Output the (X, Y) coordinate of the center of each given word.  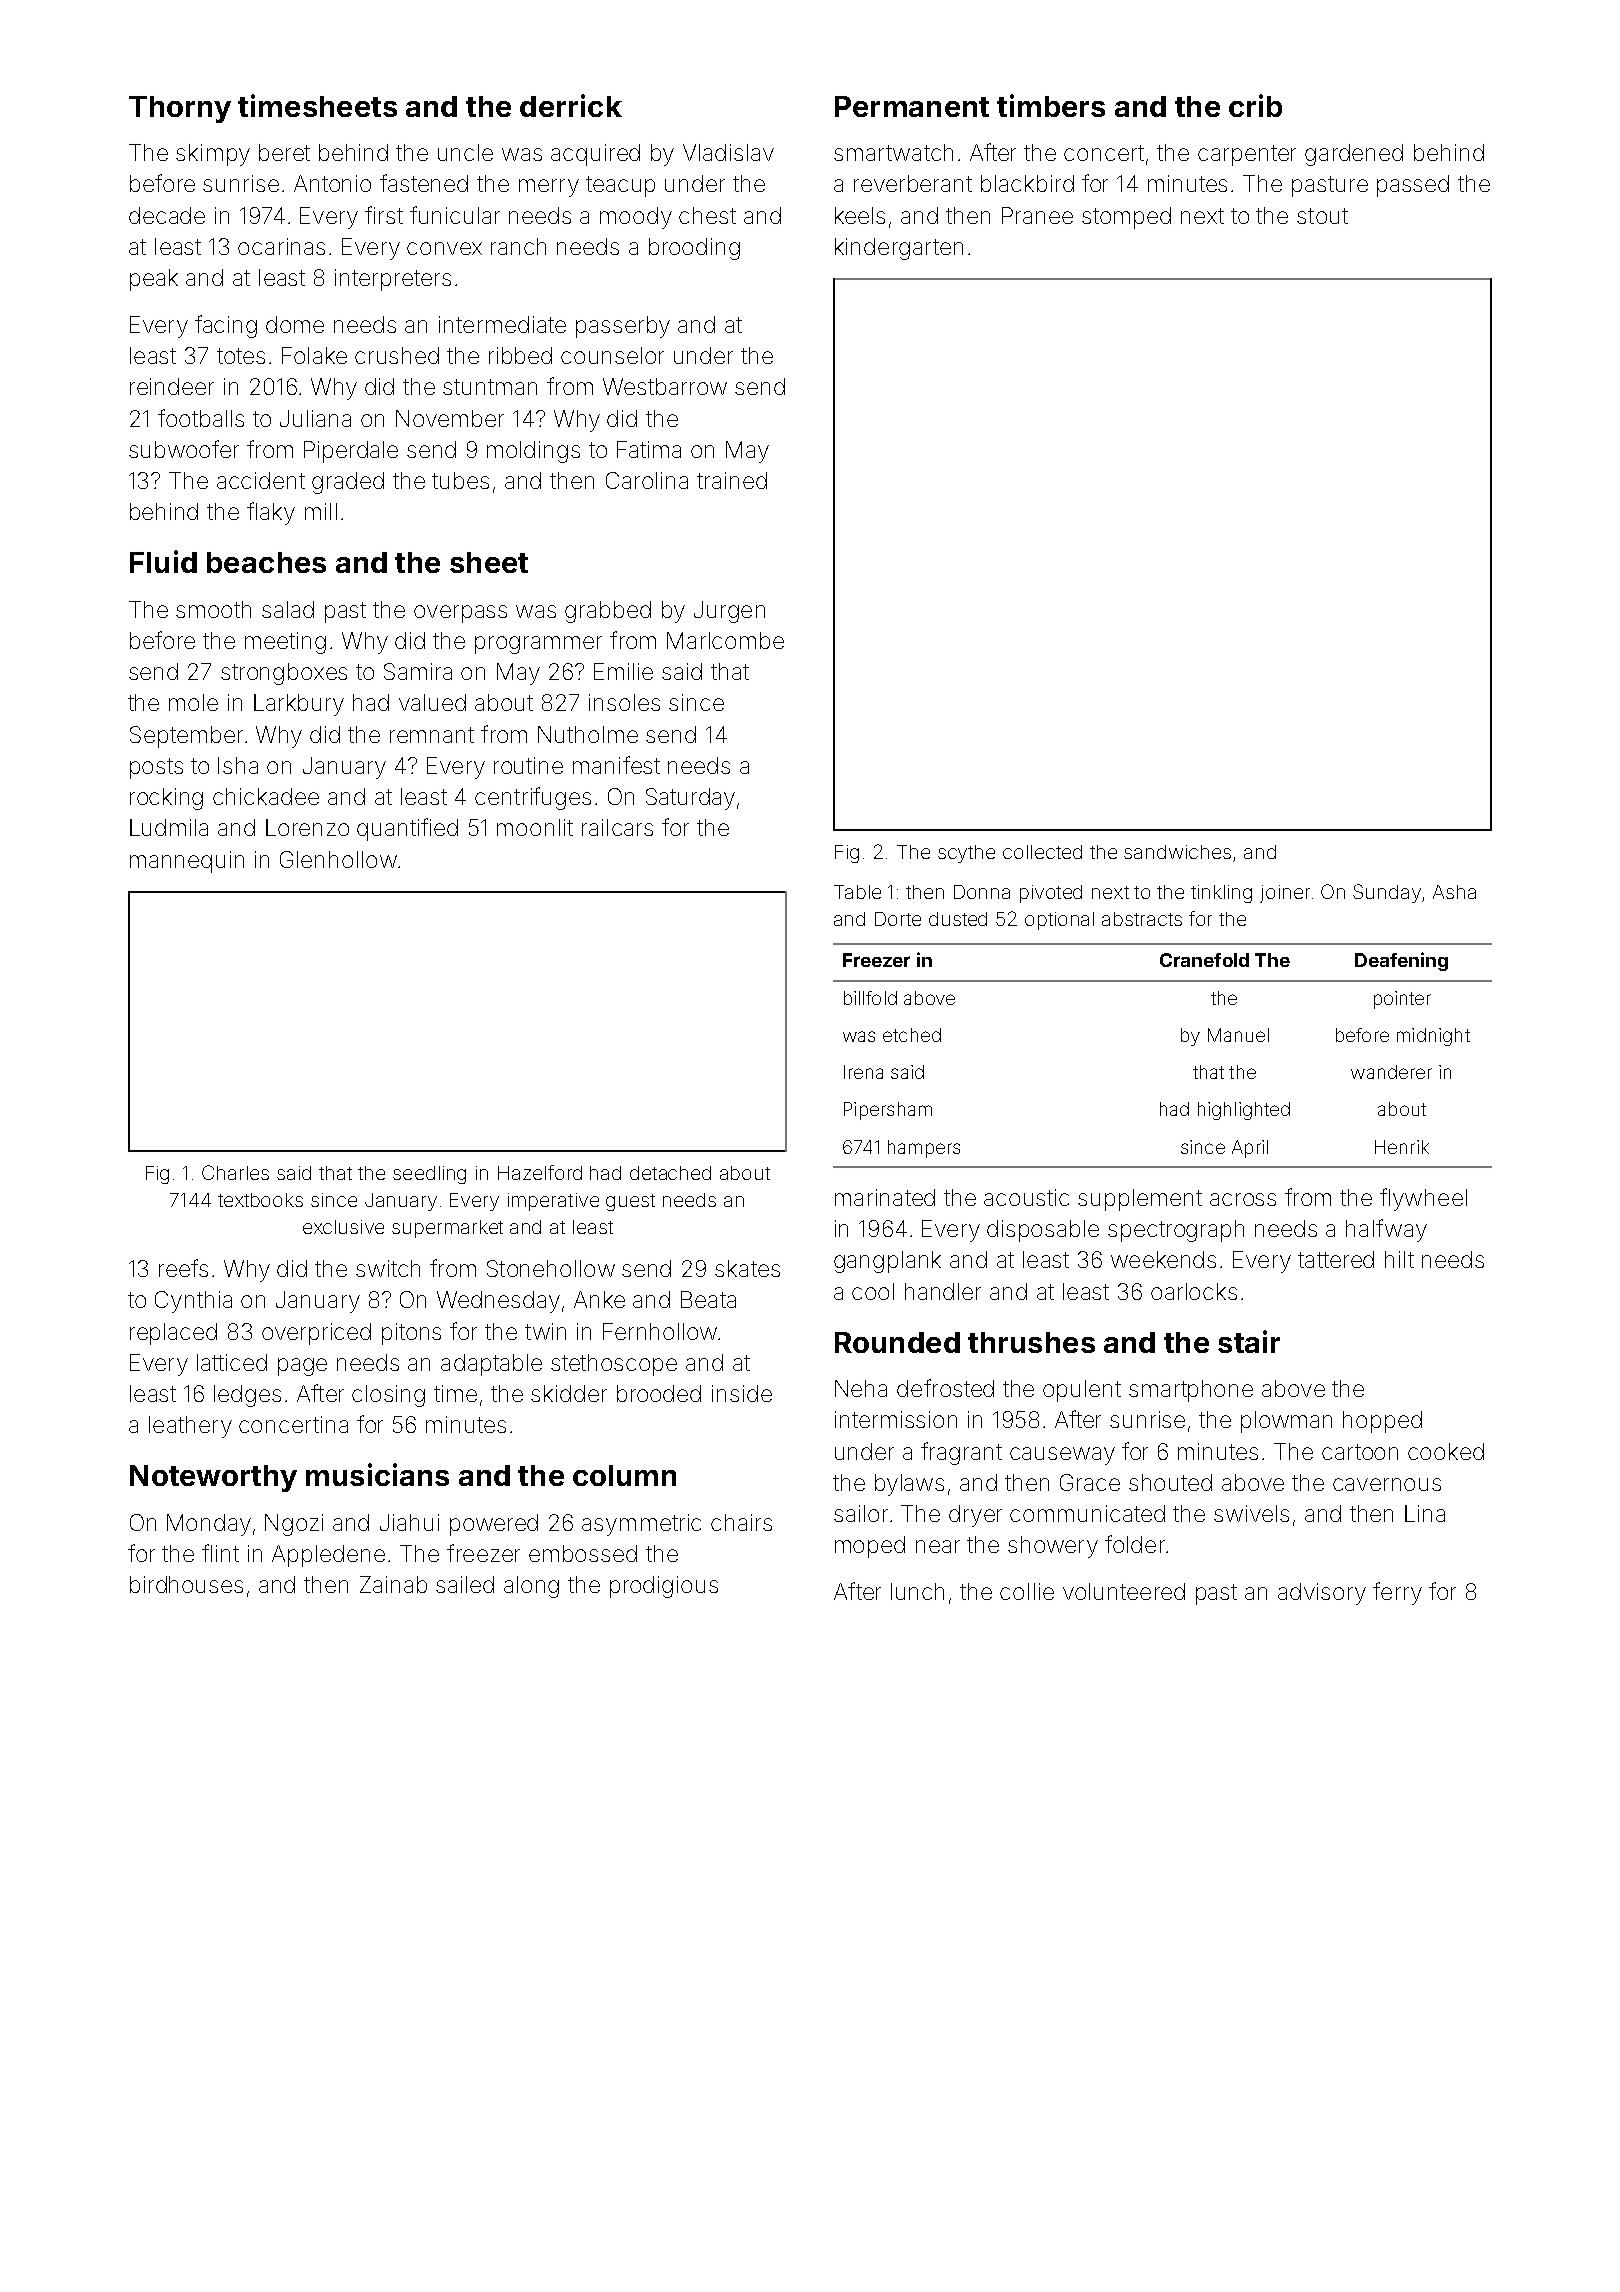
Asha (1454, 892)
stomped (1126, 218)
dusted (958, 919)
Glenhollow (338, 859)
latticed (232, 1362)
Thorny (180, 109)
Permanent (912, 106)
